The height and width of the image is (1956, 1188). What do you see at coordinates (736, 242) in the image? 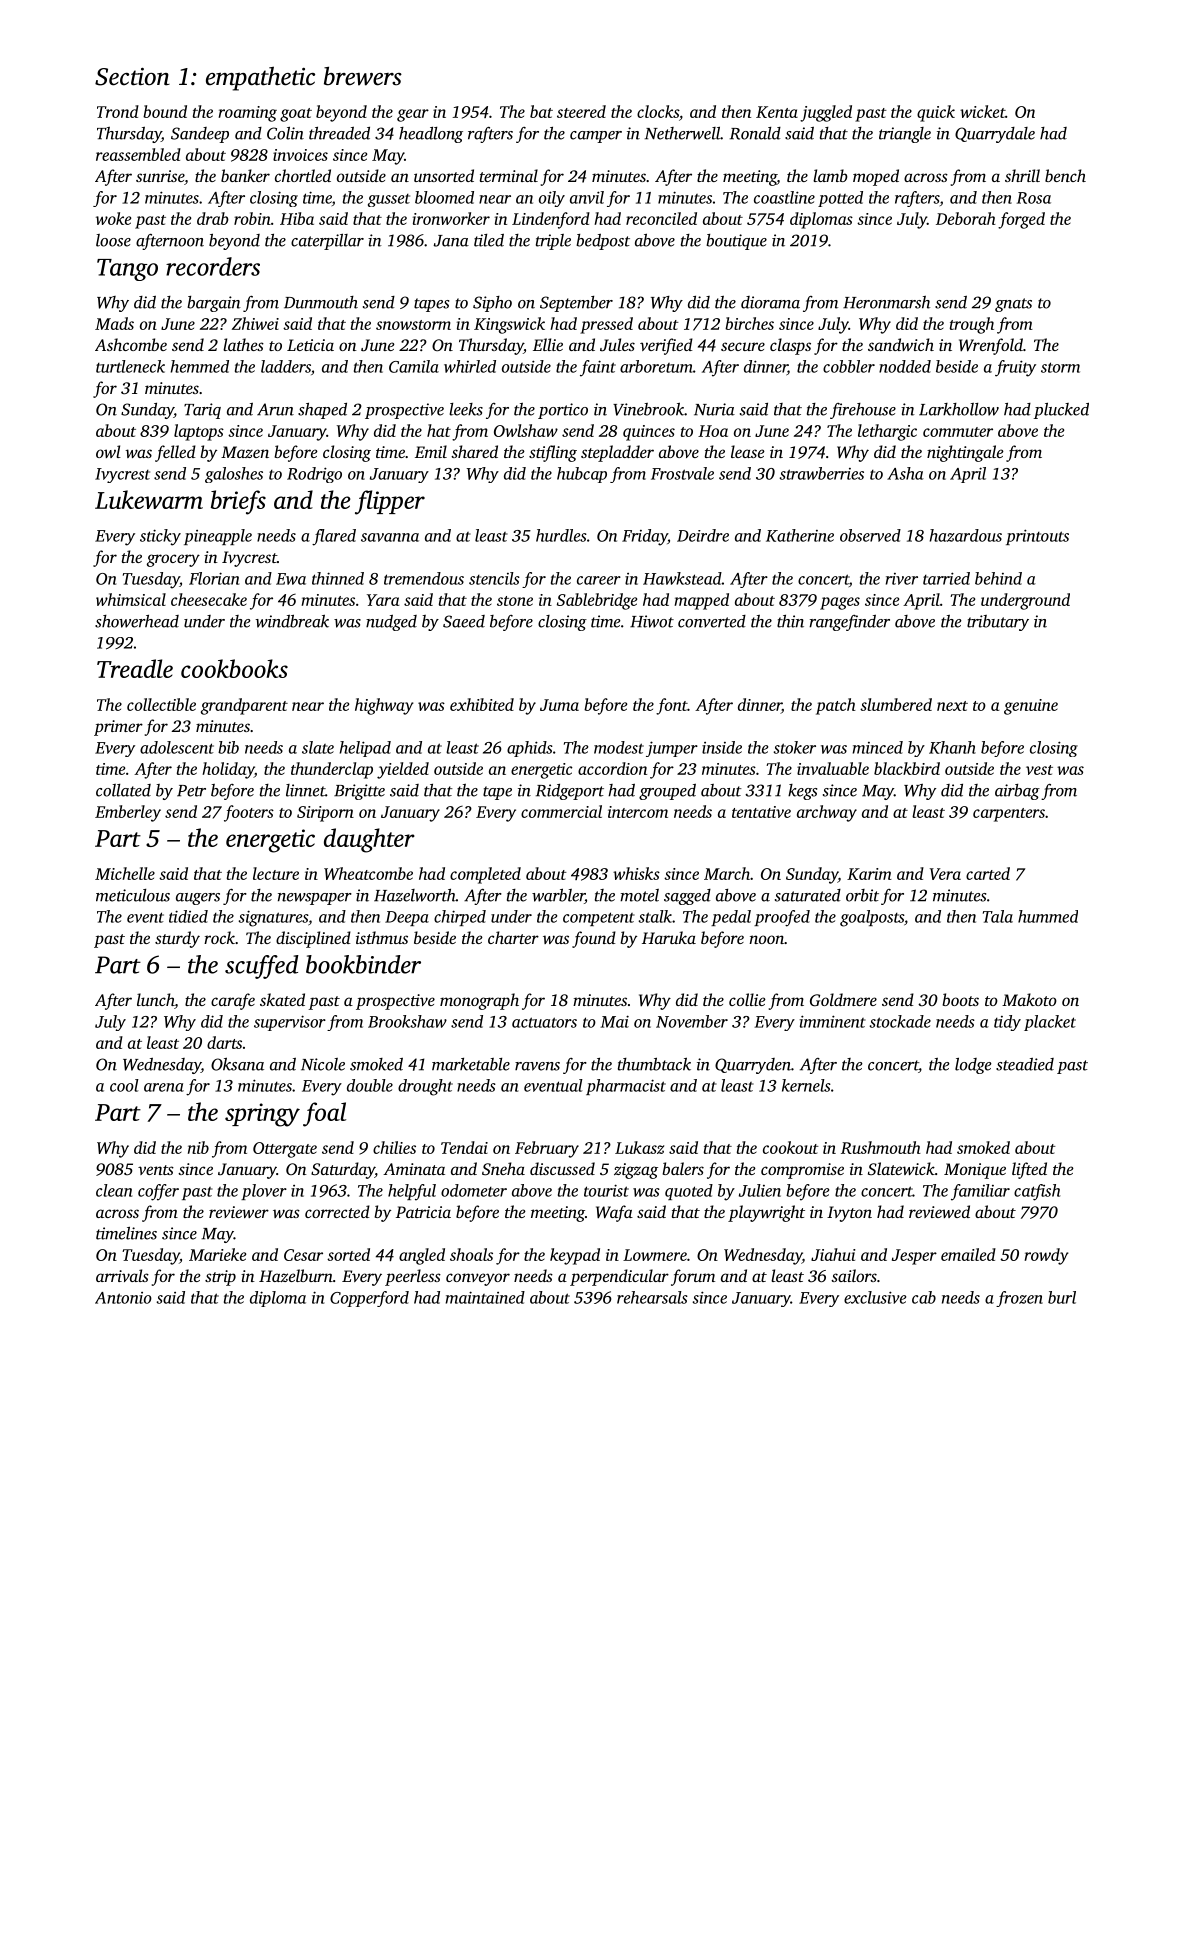
I see `boutique` at bounding box center [736, 242].
